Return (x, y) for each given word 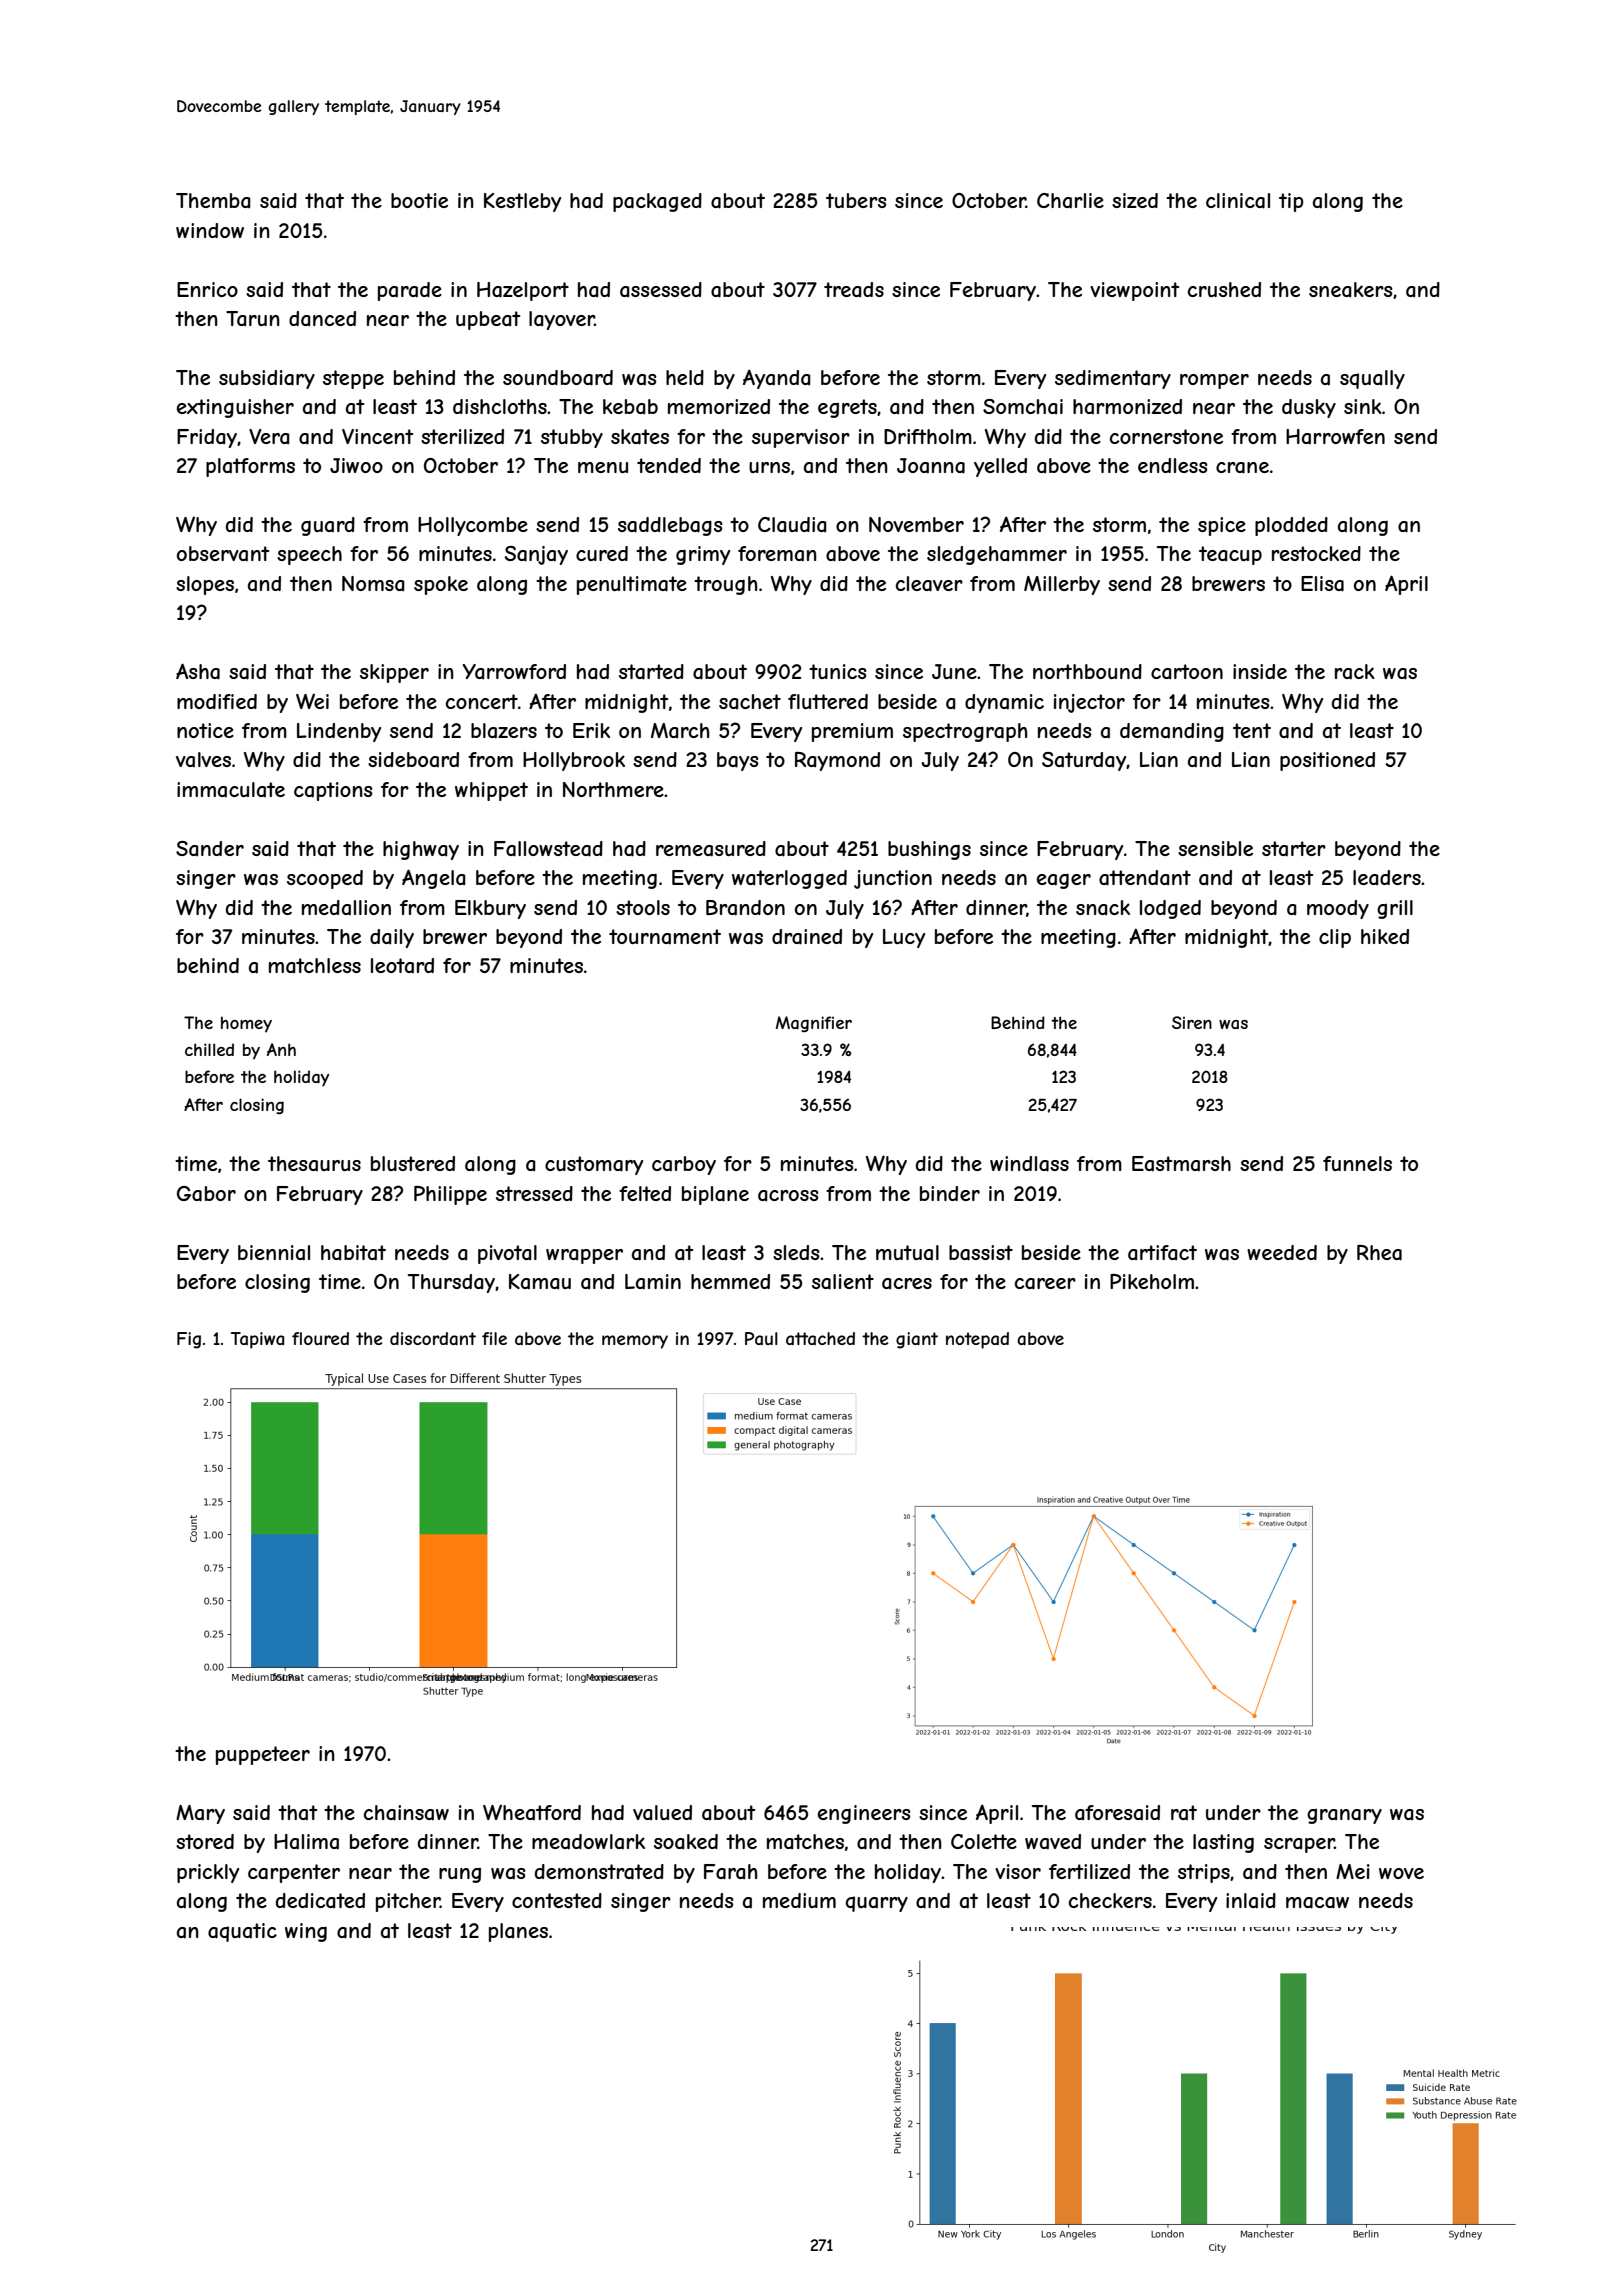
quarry (877, 1904)
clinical (1238, 201)
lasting (1223, 1843)
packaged (657, 202)
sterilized (462, 436)
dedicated (320, 1900)
